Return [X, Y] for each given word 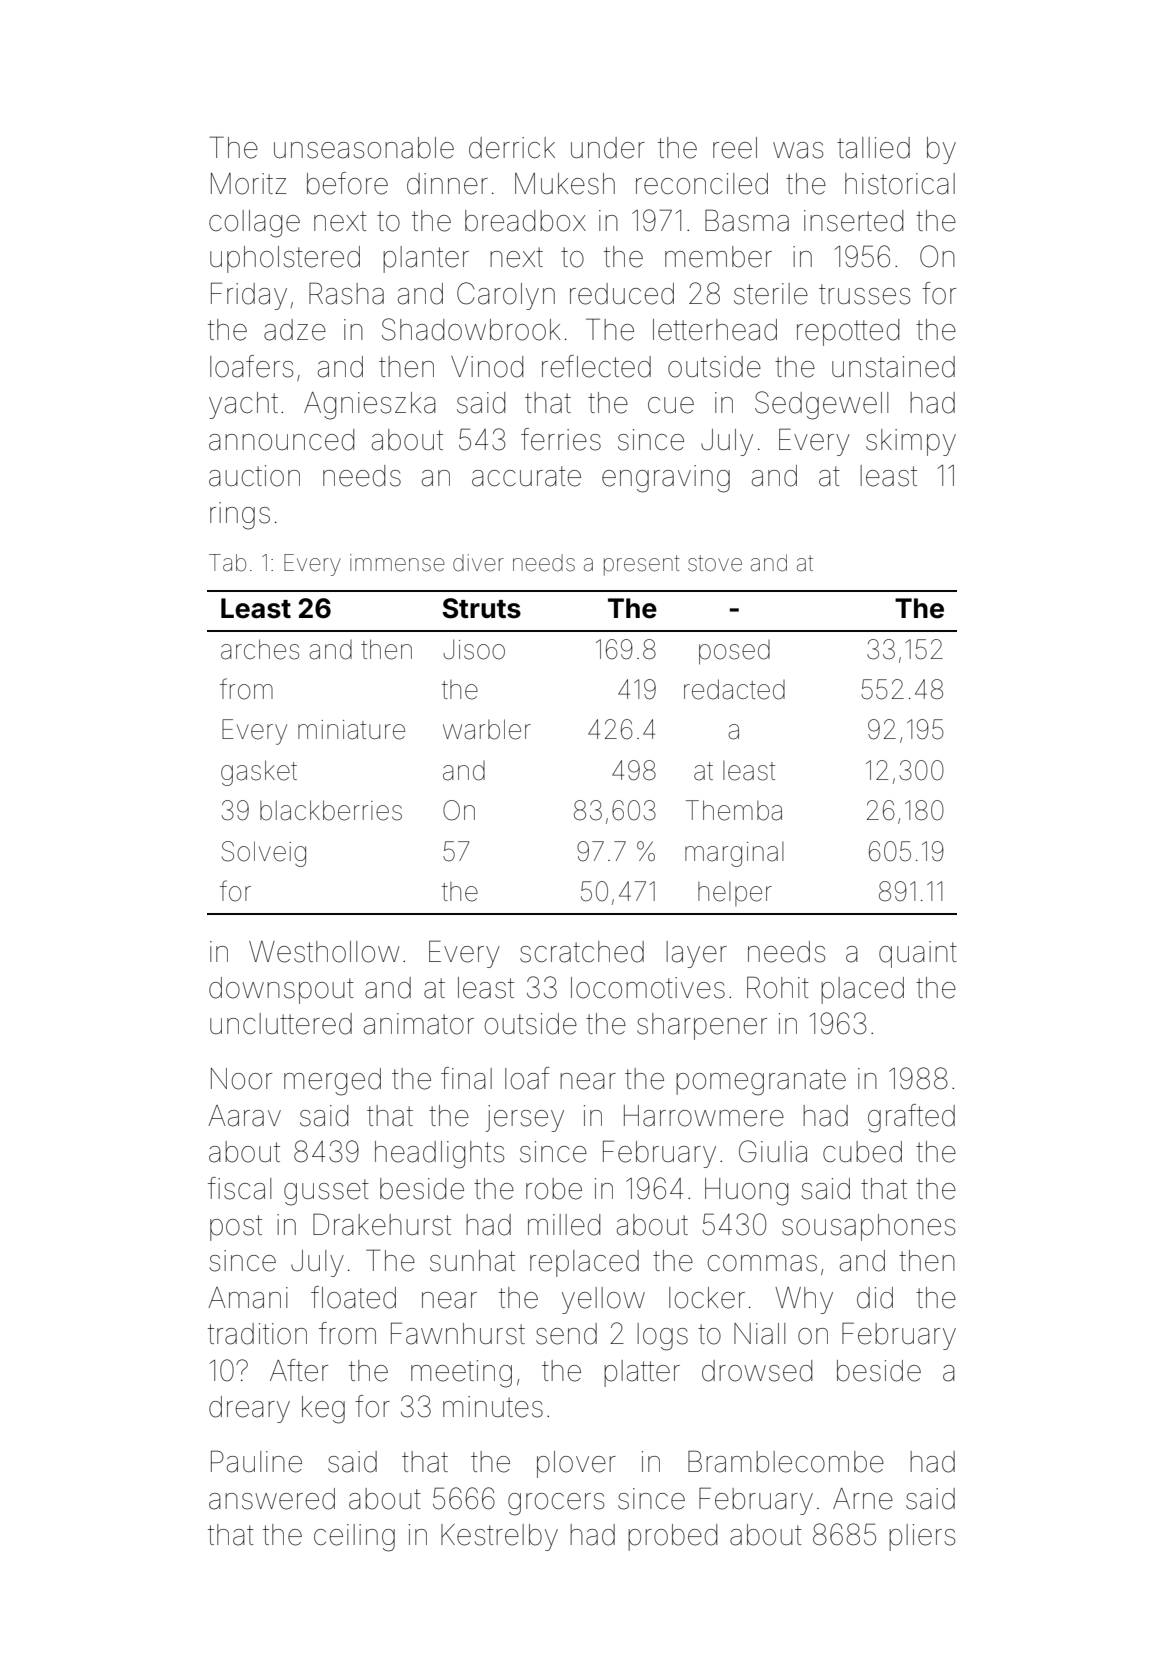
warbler [487, 729]
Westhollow [324, 952]
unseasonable [364, 148]
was [798, 150]
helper [735, 894]
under [608, 148]
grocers [556, 1504]
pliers [922, 1537]
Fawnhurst [458, 1333]
